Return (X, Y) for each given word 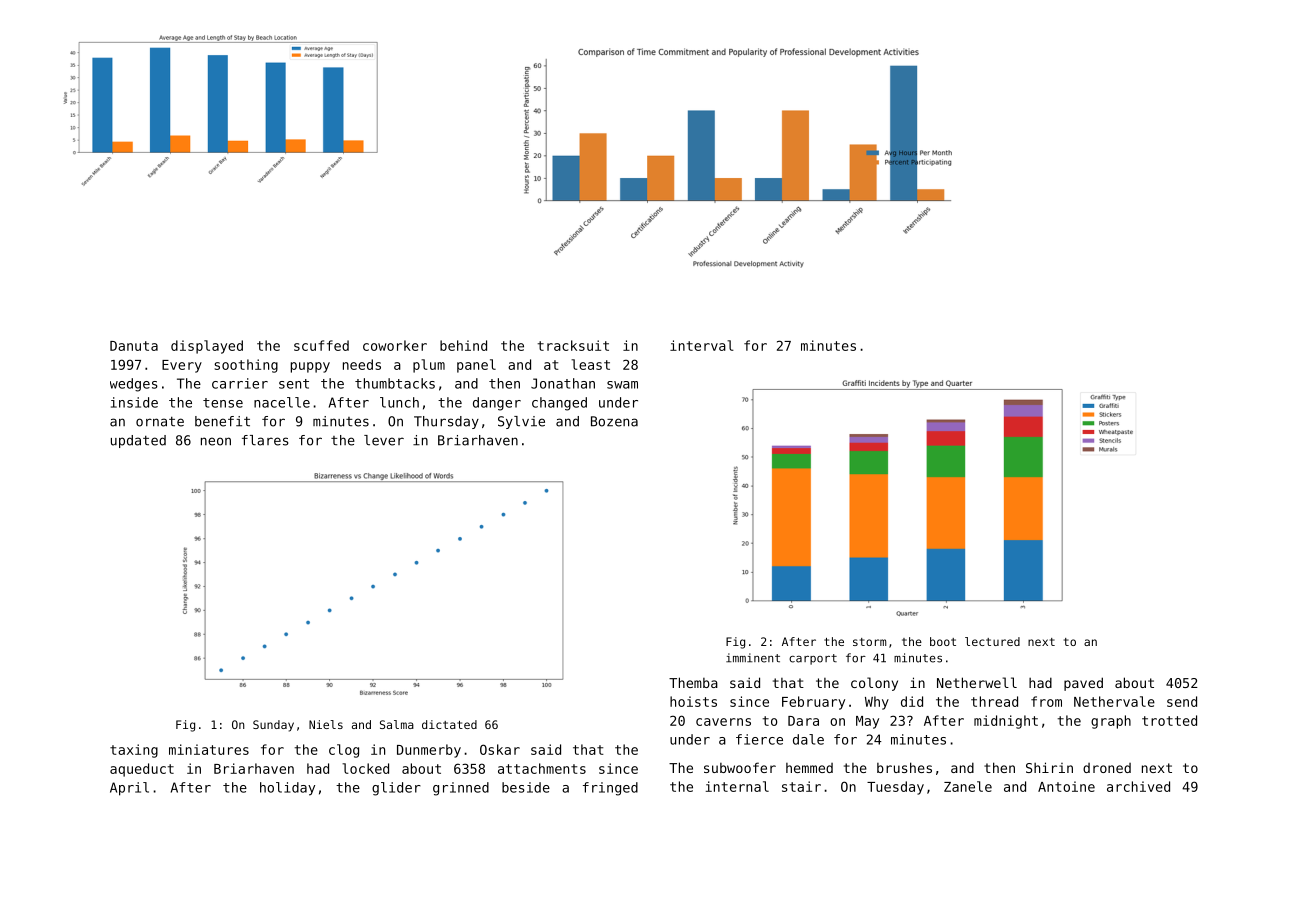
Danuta (134, 346)
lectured (992, 641)
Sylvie (521, 422)
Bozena (614, 421)
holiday (287, 789)
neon (216, 441)
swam (622, 385)
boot (943, 641)
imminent (753, 658)
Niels (326, 724)
